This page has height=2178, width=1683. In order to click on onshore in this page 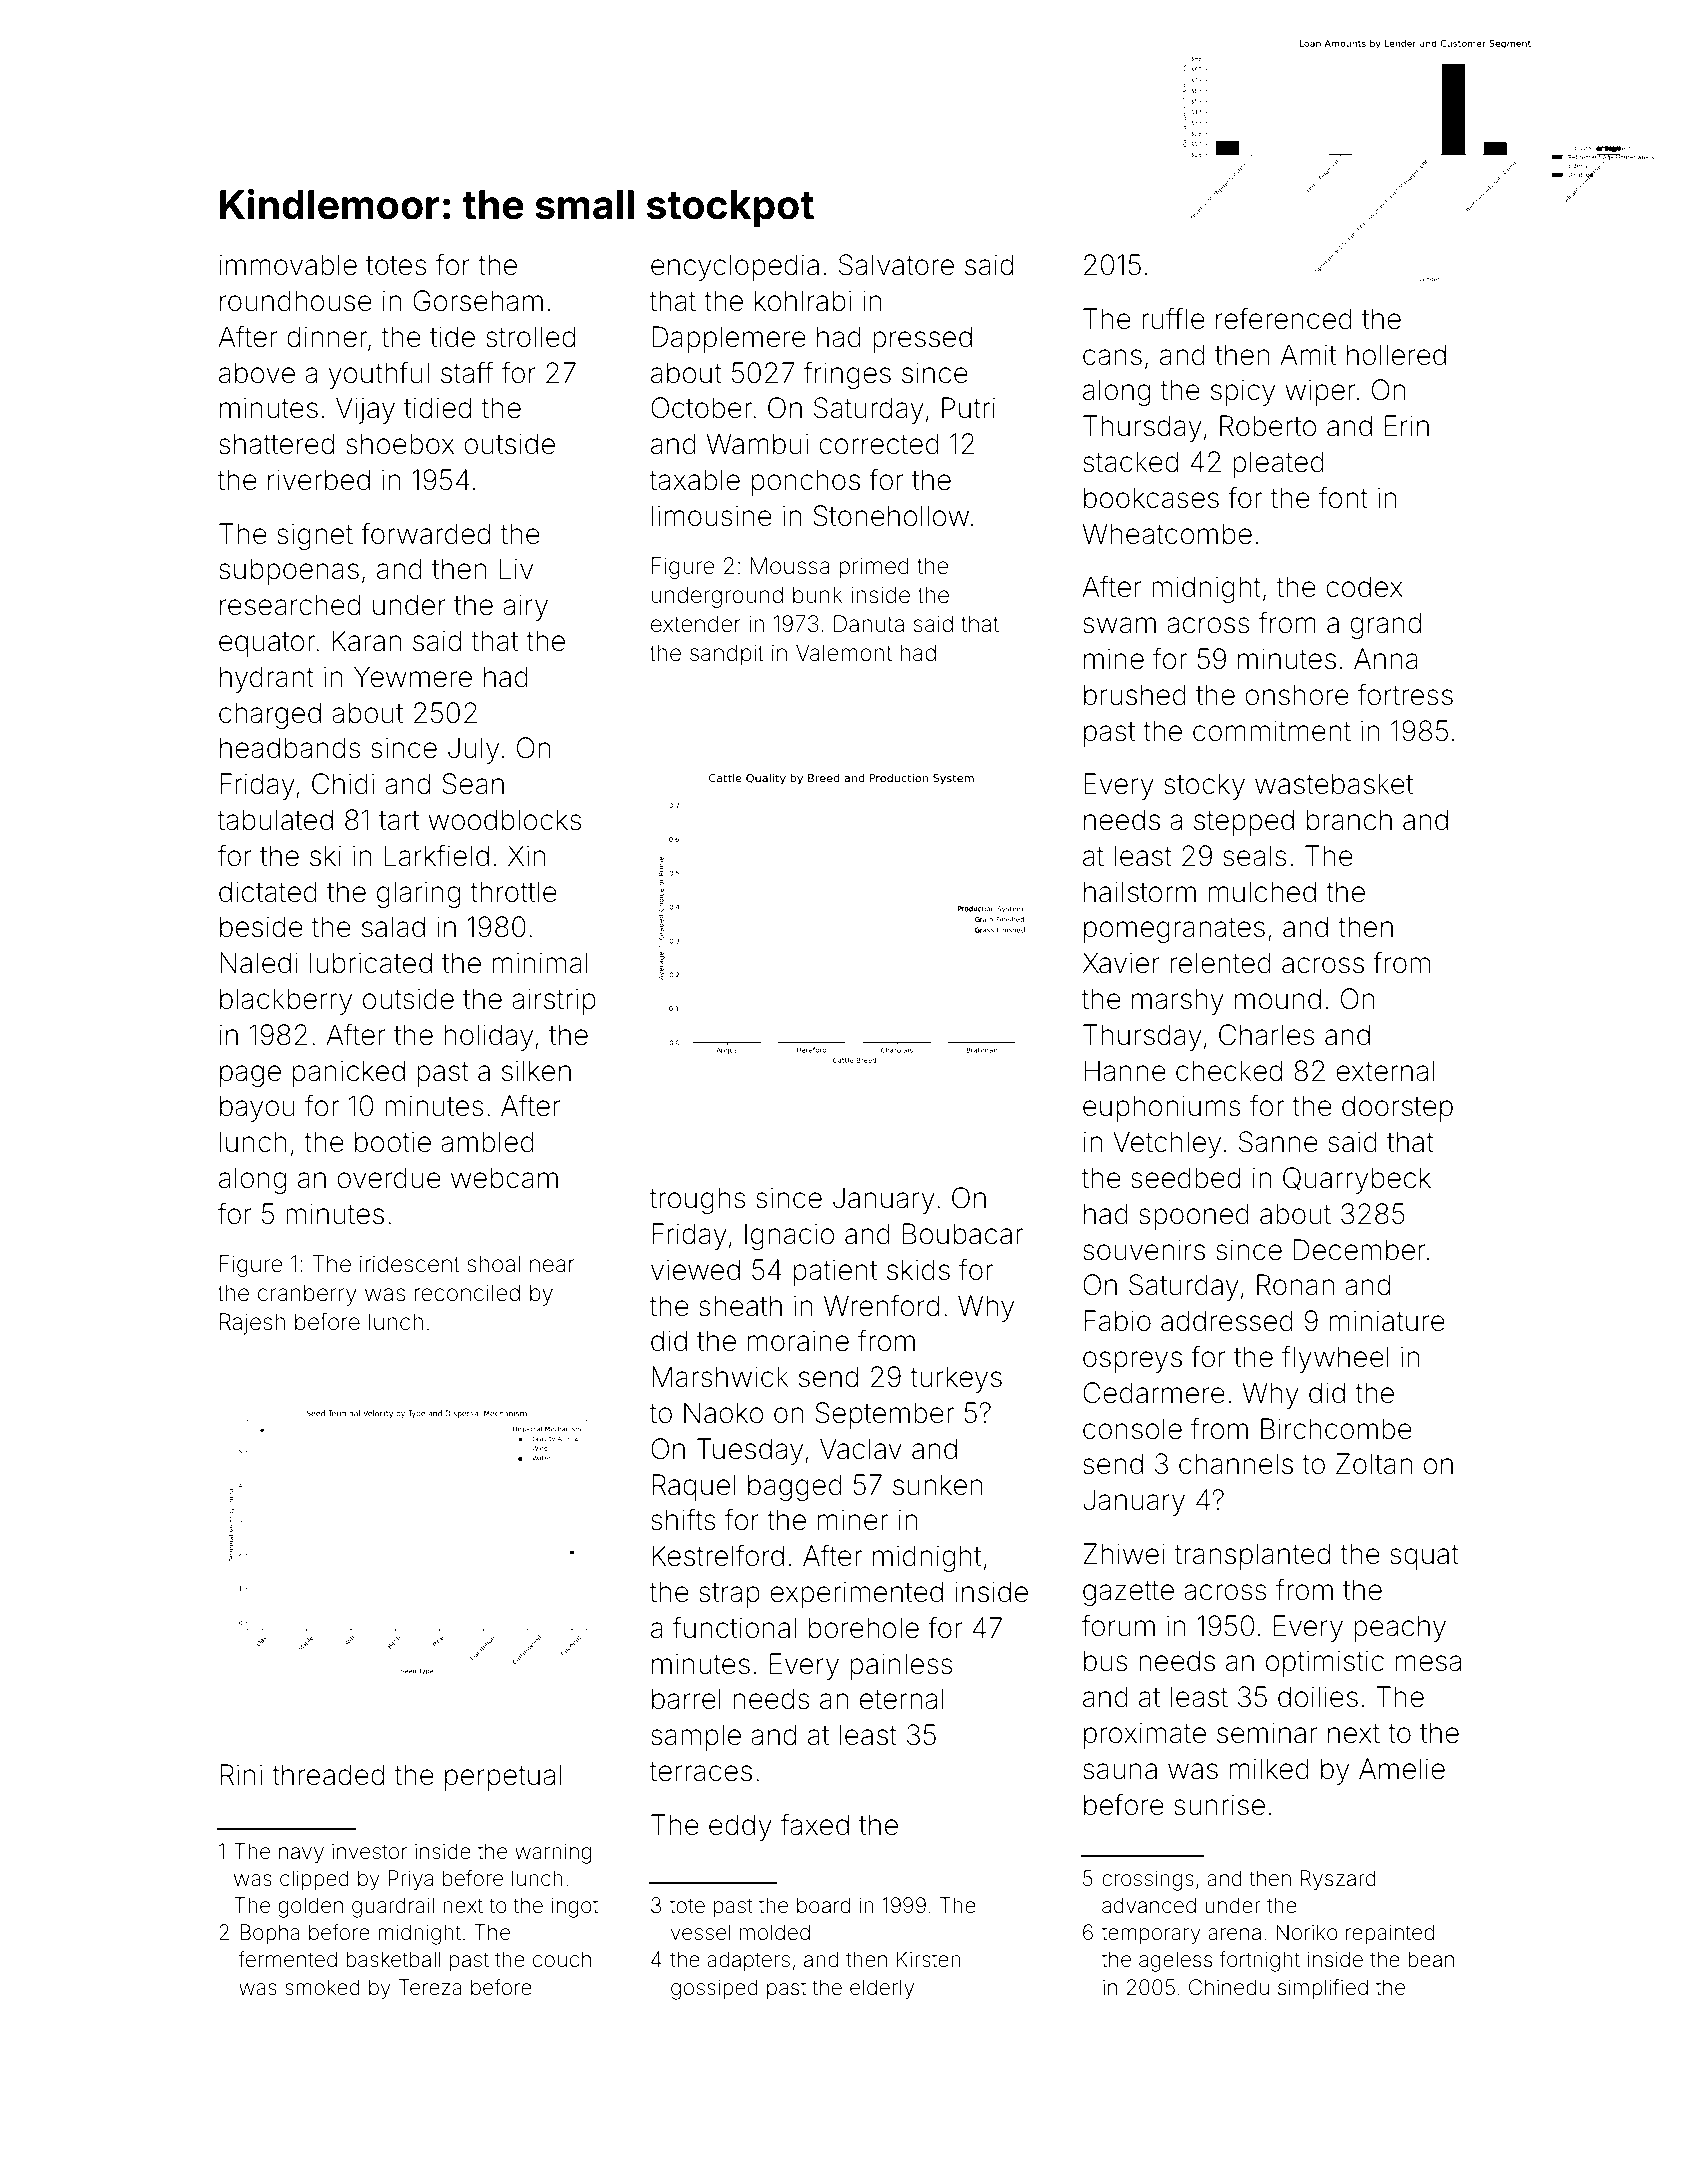, I will do `click(1297, 695)`.
